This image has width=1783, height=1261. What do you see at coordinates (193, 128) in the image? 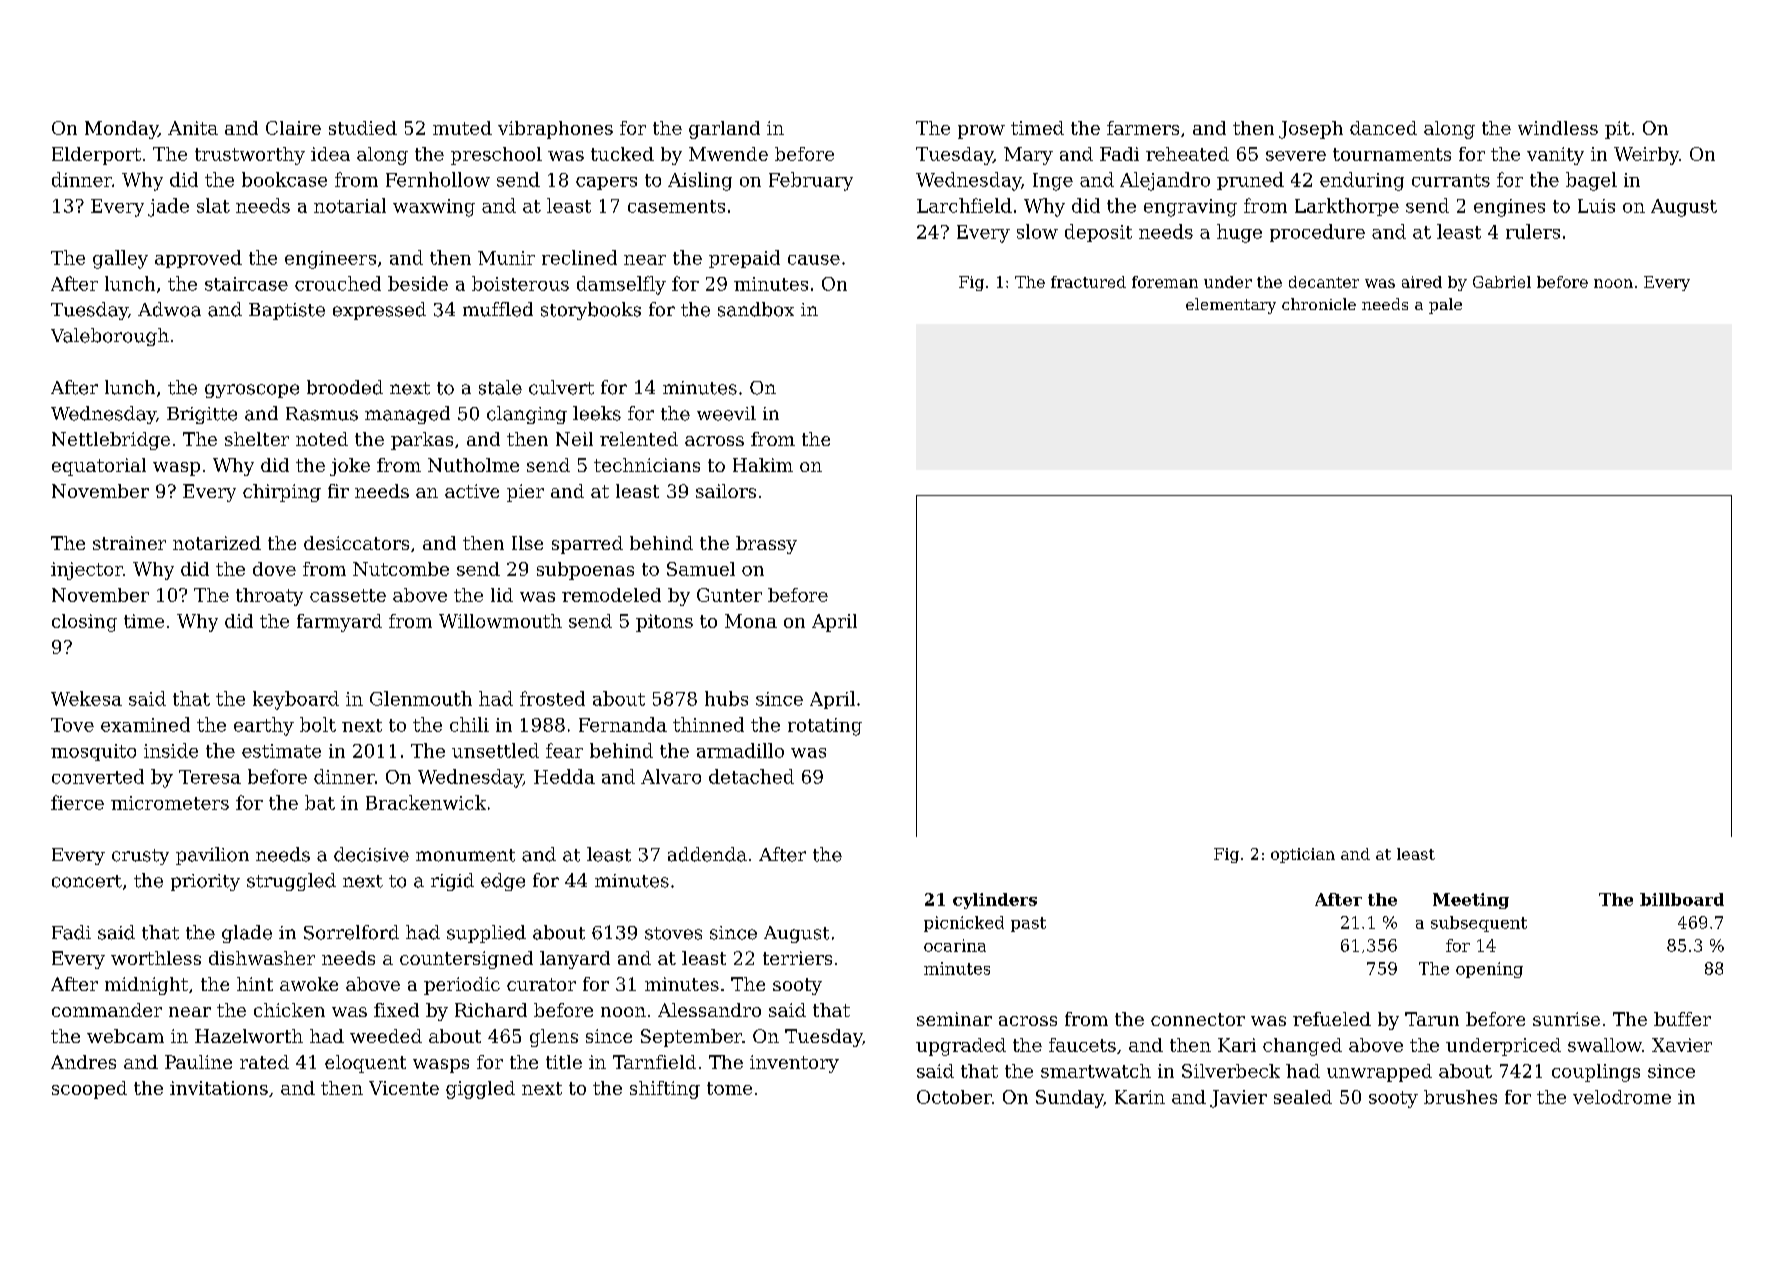
I see `Anita` at bounding box center [193, 128].
